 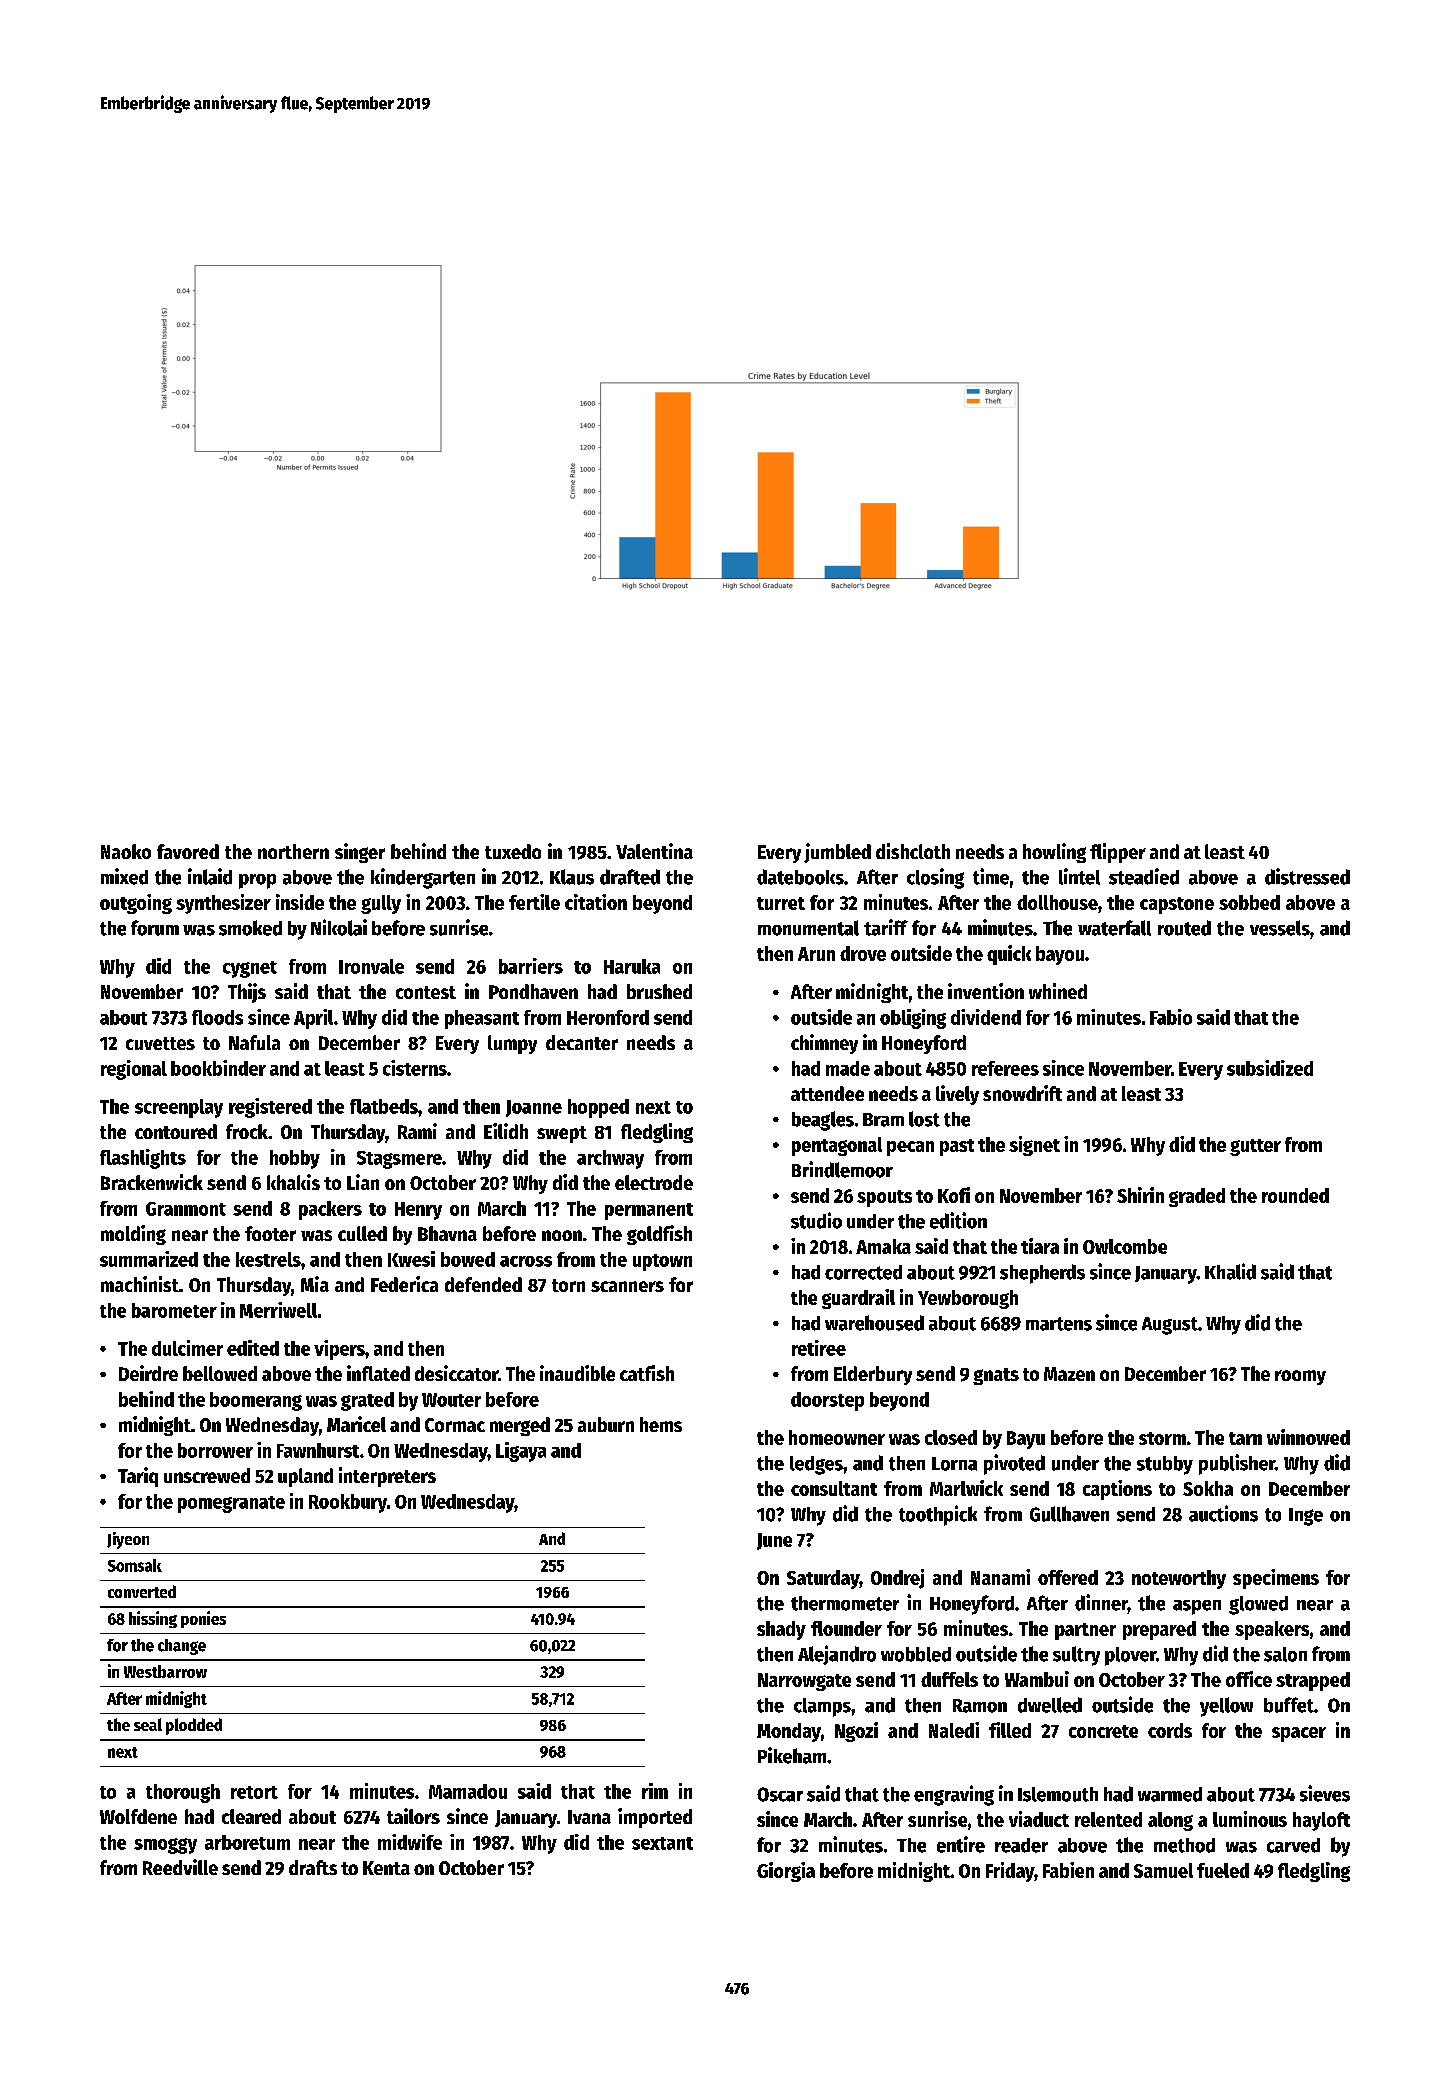 I want to click on Granmont, so click(x=186, y=1209).
